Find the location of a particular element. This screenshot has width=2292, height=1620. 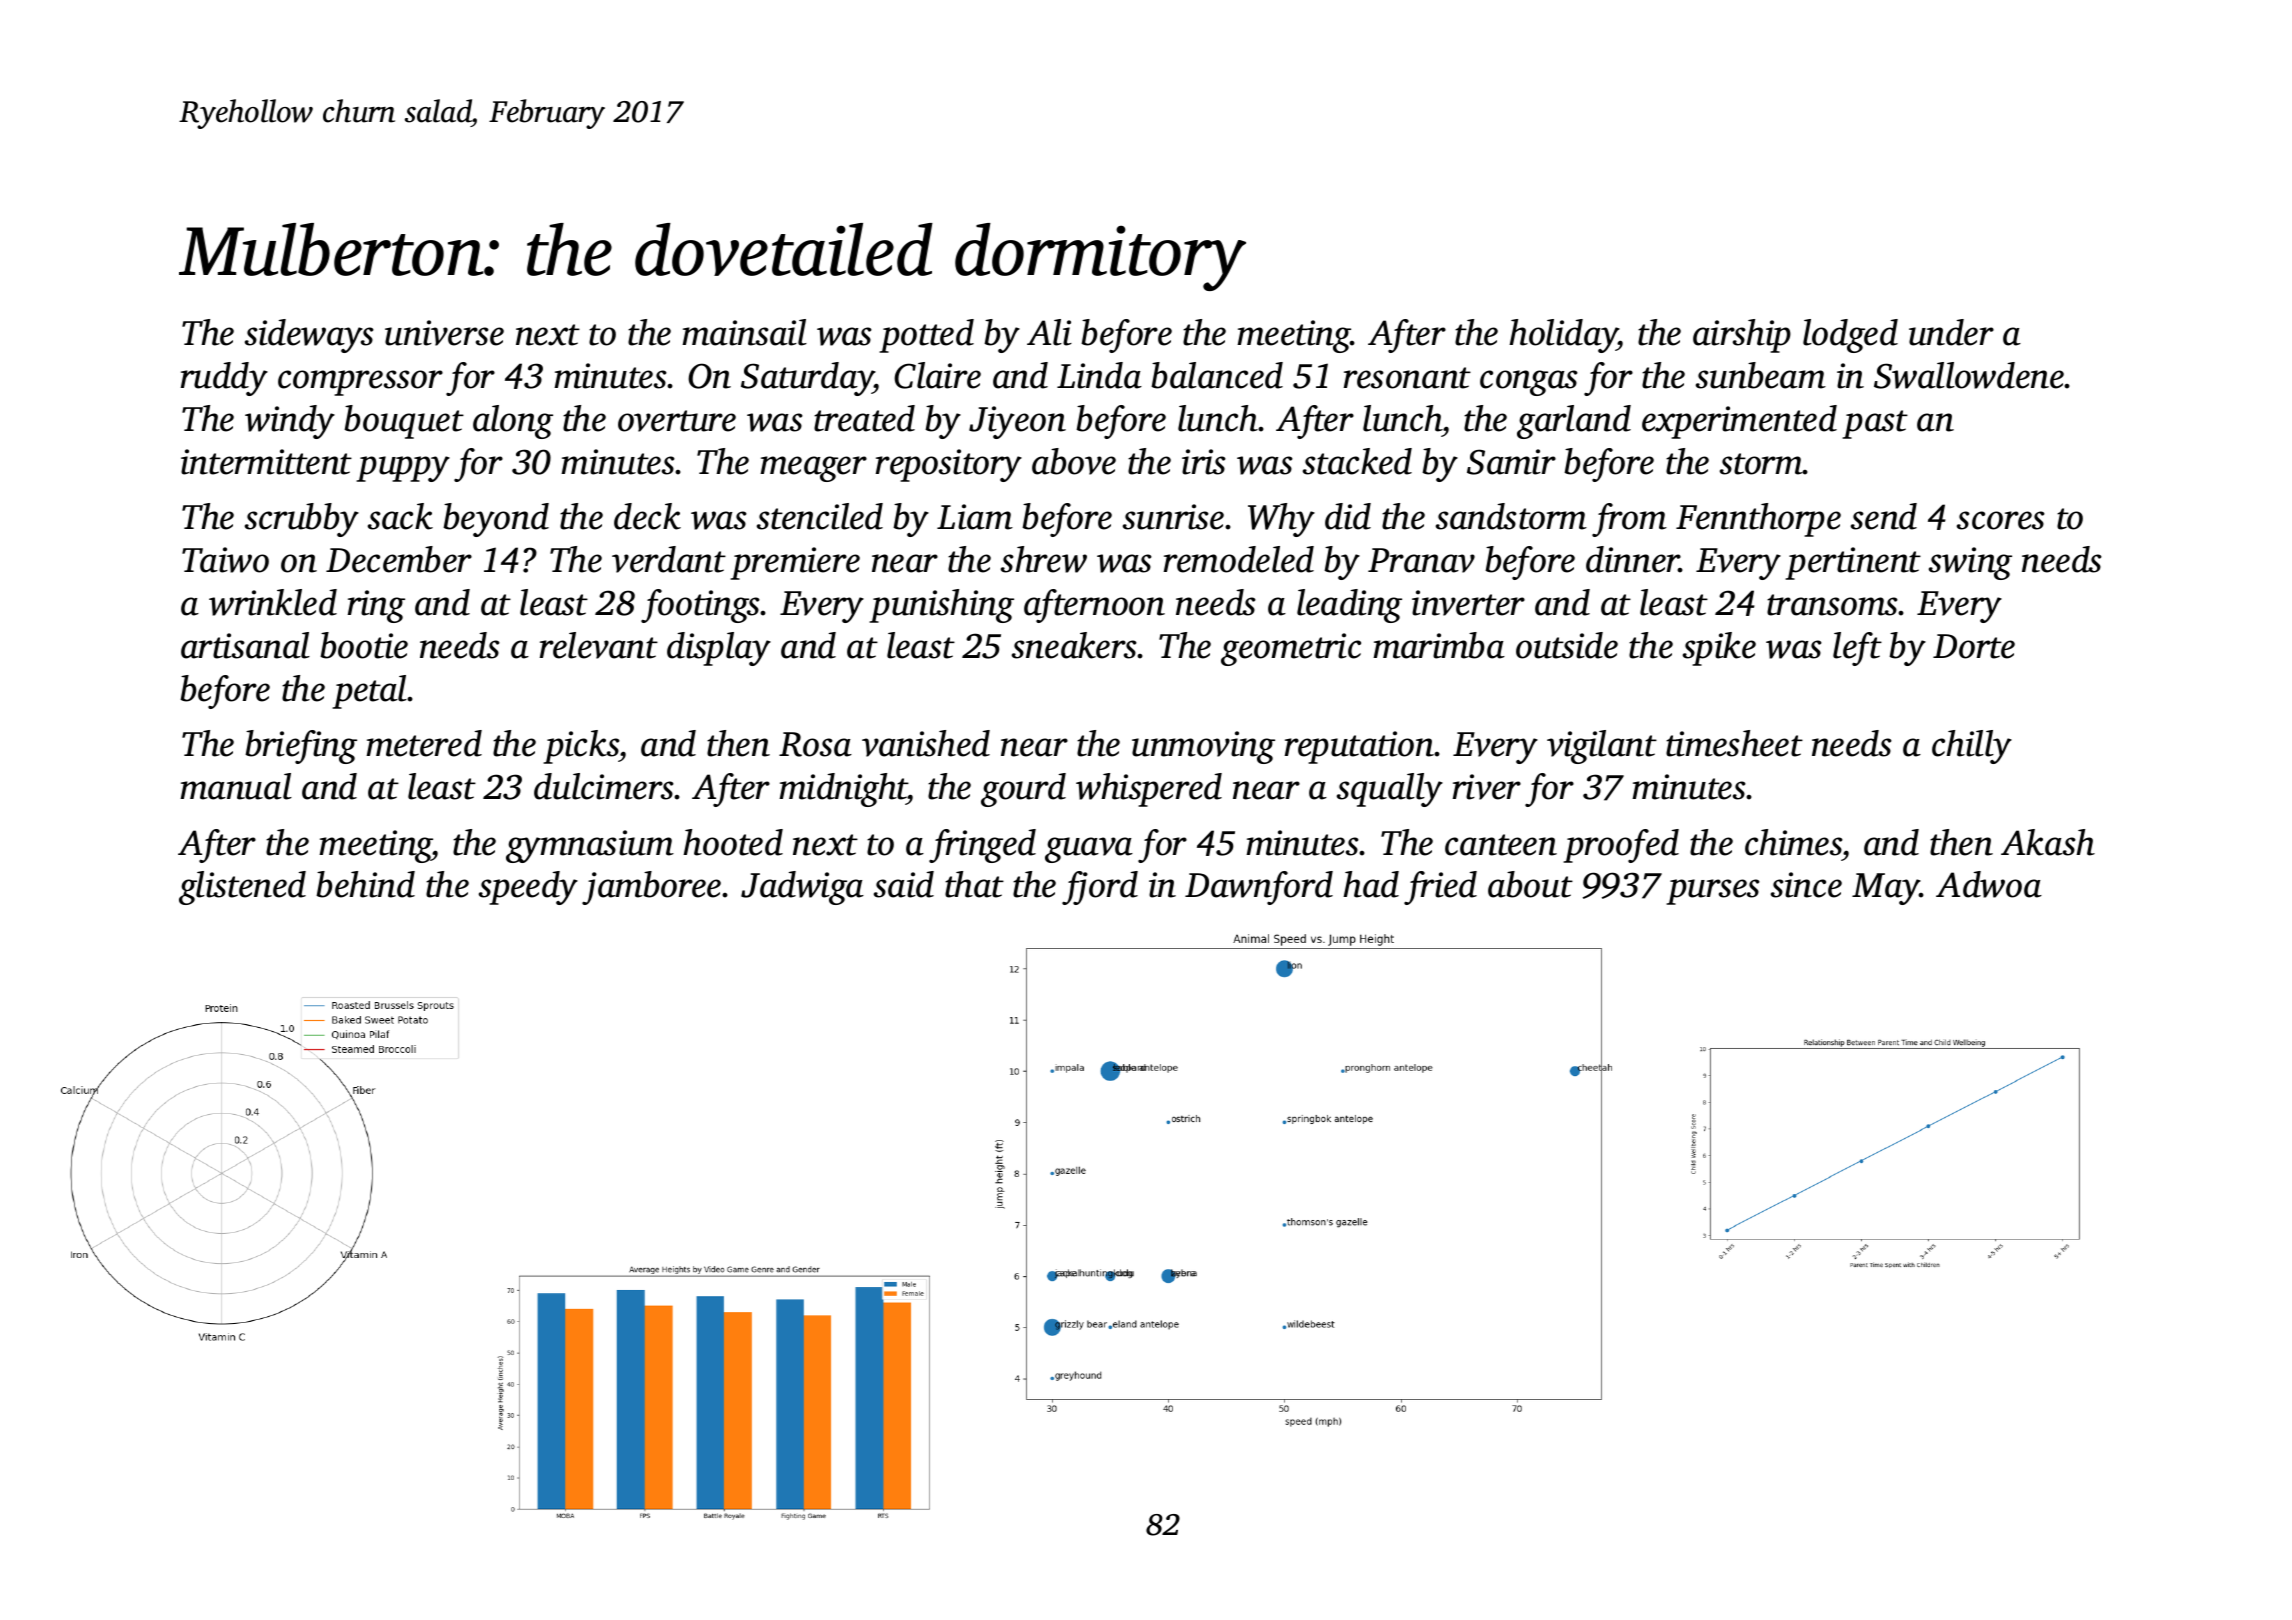

hooted is located at coordinates (733, 842).
